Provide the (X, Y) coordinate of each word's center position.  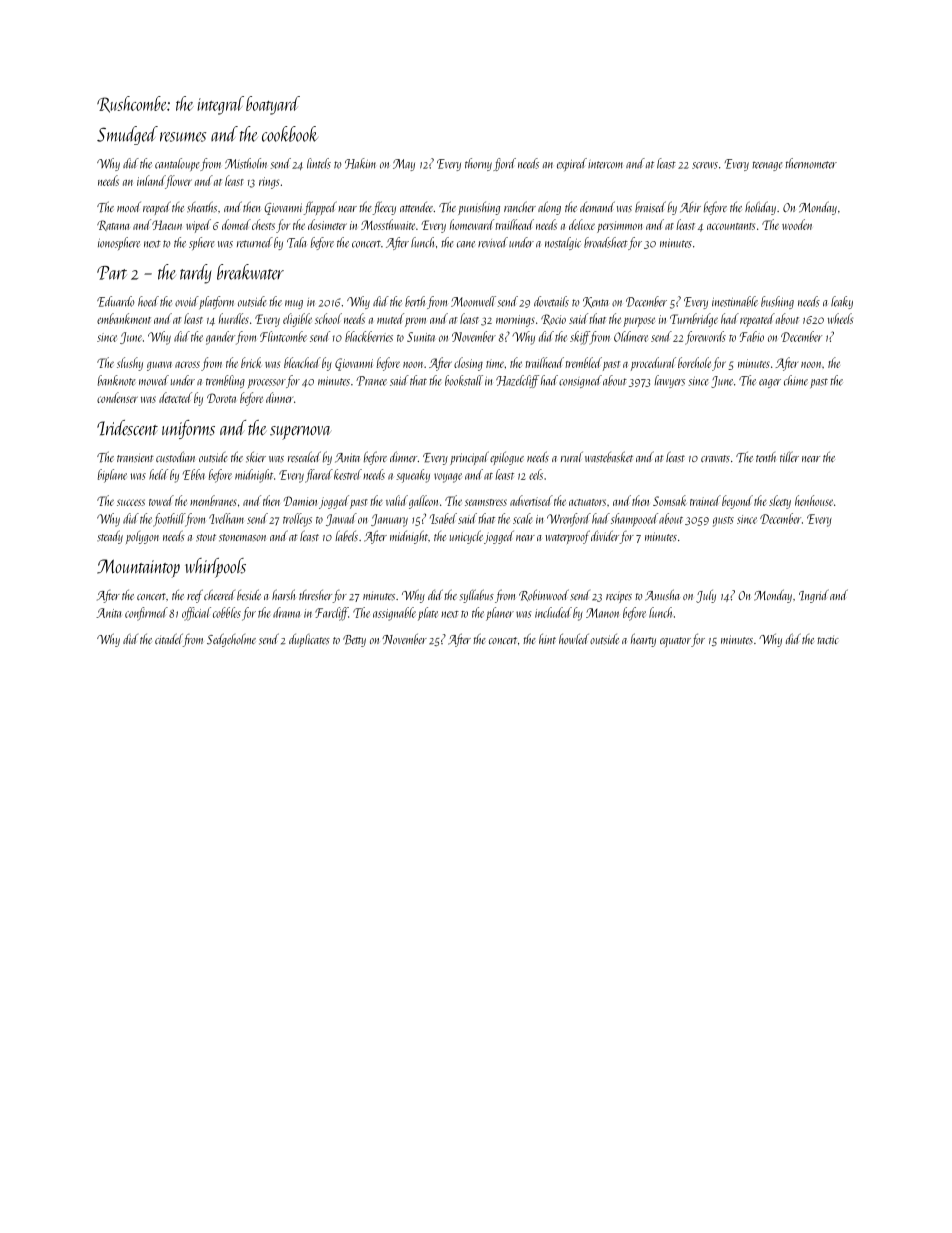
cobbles (227, 612)
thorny (478, 164)
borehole (694, 362)
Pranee (371, 381)
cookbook (290, 134)
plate (428, 614)
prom (415, 322)
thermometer (811, 163)
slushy (130, 364)
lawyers (670, 381)
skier (256, 457)
